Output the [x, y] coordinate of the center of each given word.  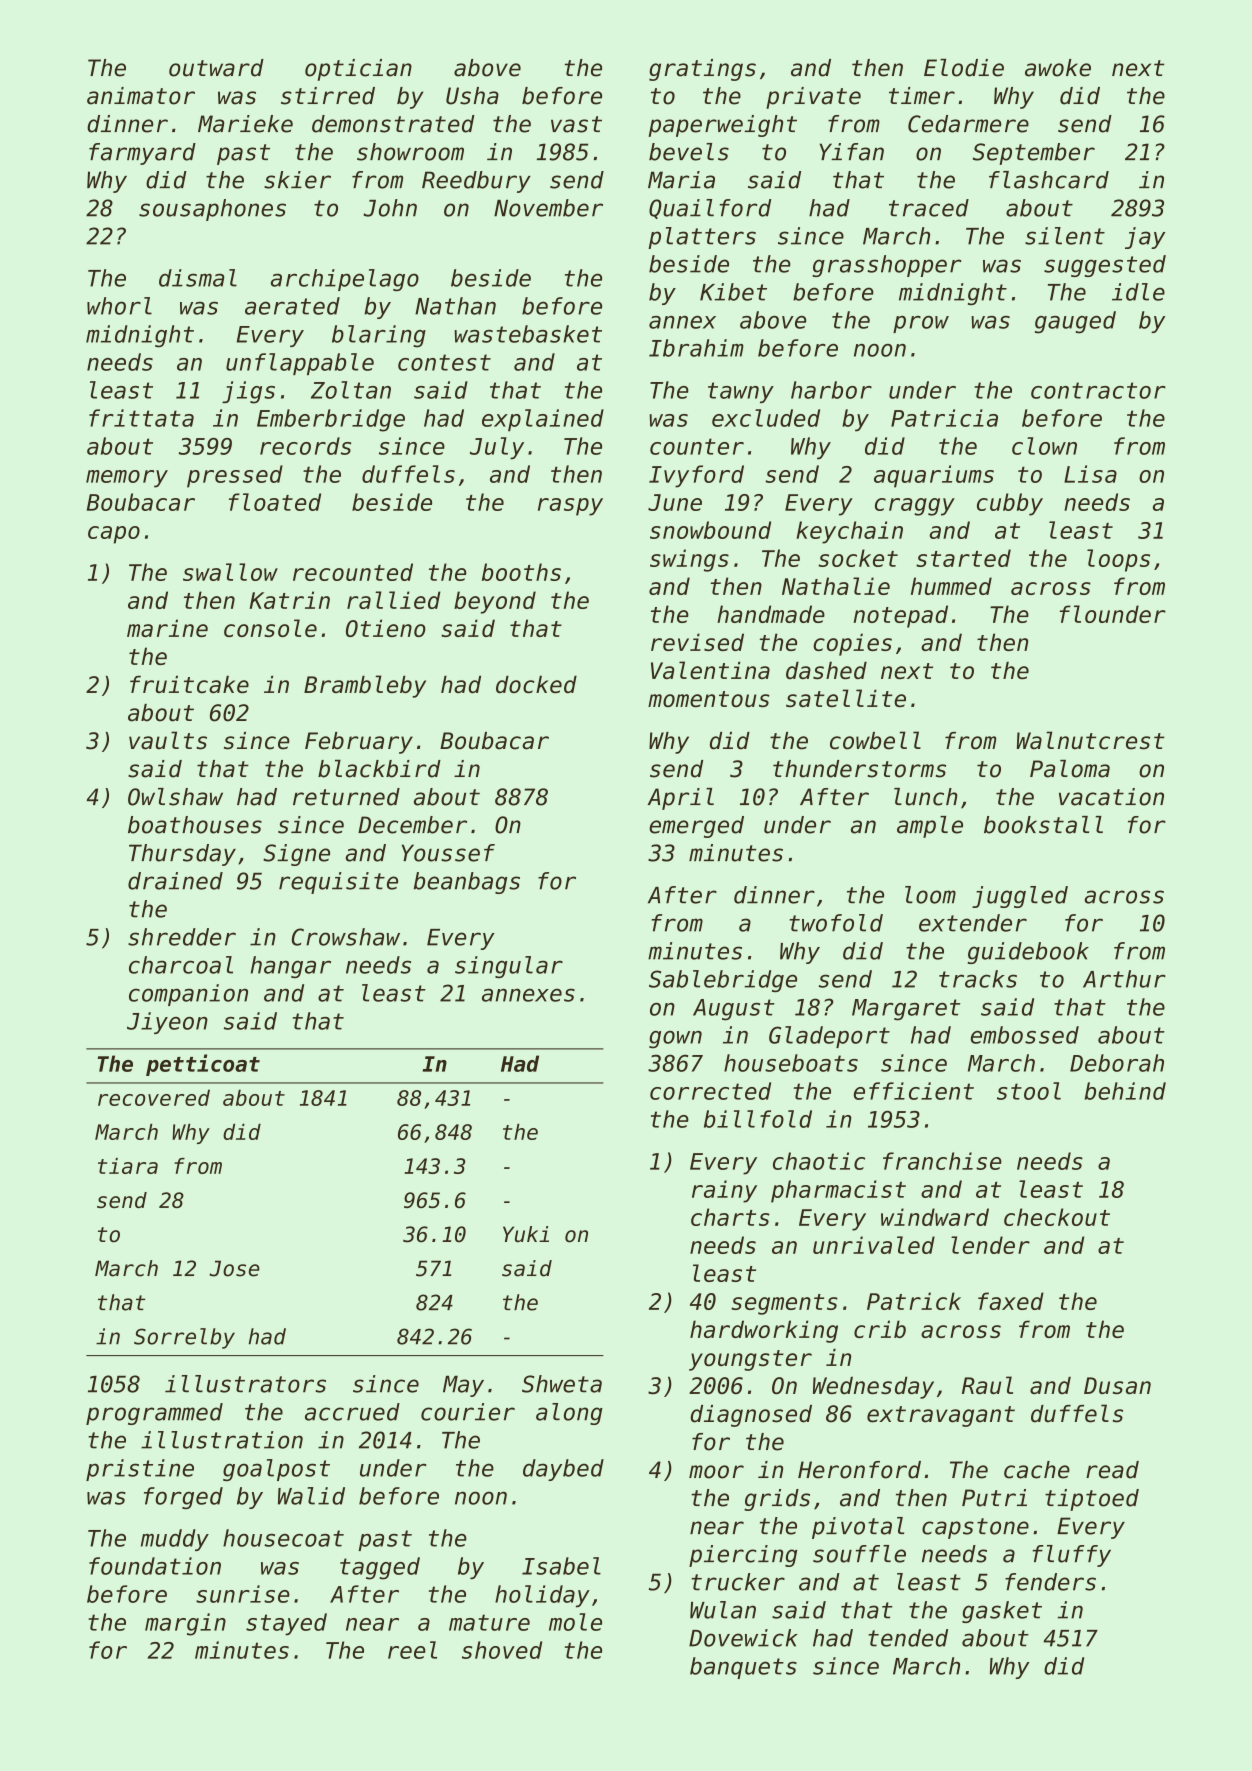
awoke [1058, 68]
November [548, 208]
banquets [743, 1668]
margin [185, 1624]
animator [141, 96]
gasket [1002, 1612]
